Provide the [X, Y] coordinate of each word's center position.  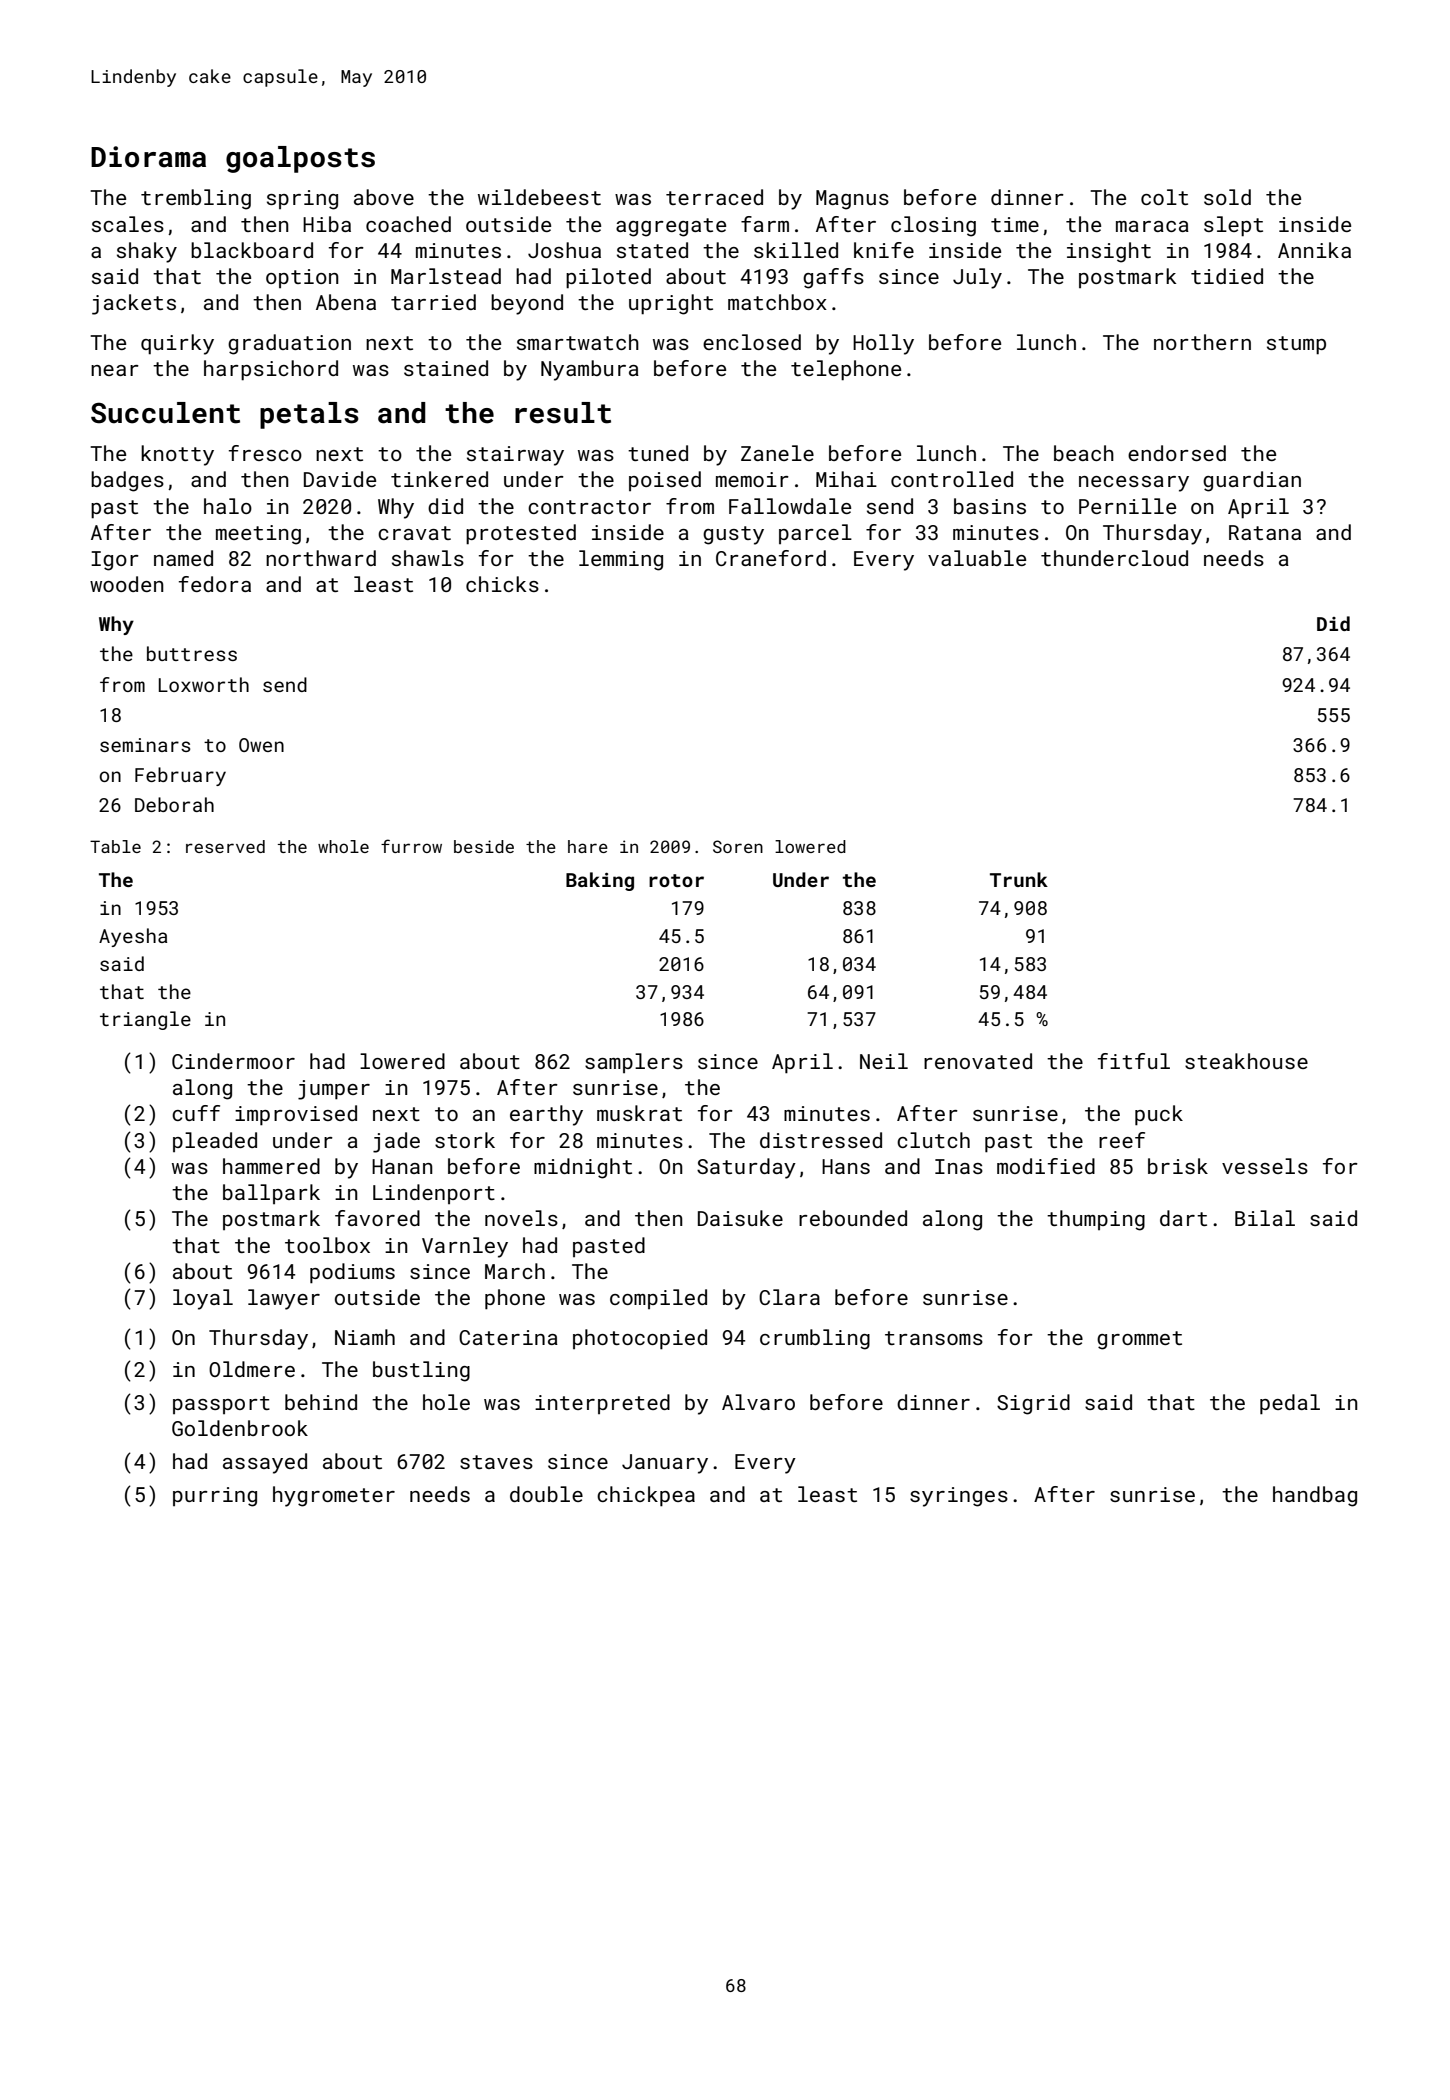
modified [1046, 1166]
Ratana [1265, 532]
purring [215, 1497]
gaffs [833, 278]
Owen [261, 745]
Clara [789, 1297]
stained [446, 368]
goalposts [300, 159]
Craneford [771, 558]
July [977, 278]
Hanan [402, 1166]
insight [1109, 252]
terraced [714, 197]
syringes [959, 1497]
